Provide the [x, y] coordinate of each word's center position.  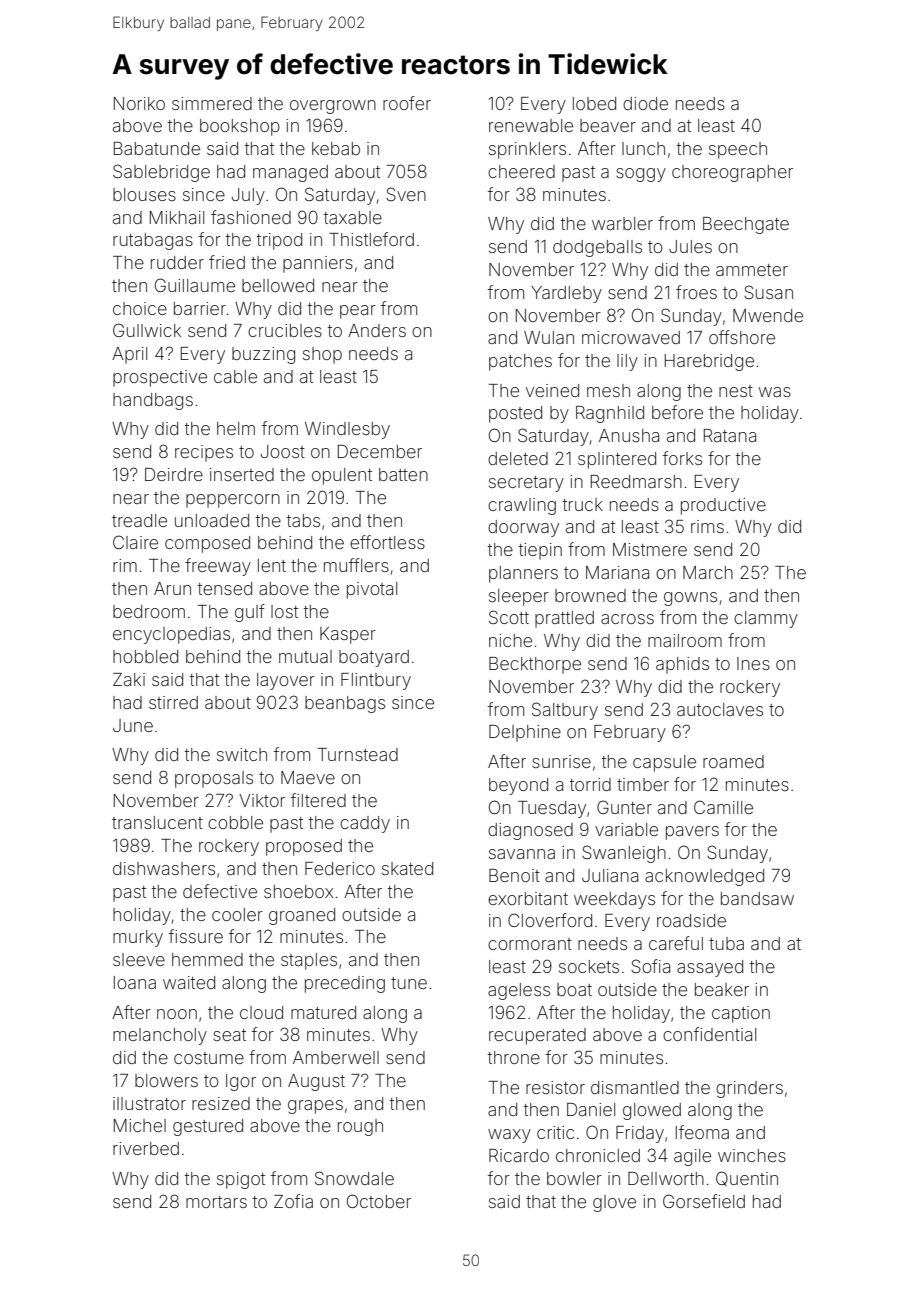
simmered [212, 103]
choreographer [732, 173]
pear [358, 312]
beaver [608, 125]
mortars [216, 1202]
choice [140, 308]
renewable [531, 125]
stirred [173, 702]
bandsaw [757, 898]
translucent [157, 822]
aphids [682, 665]
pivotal [372, 590]
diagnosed [530, 831]
